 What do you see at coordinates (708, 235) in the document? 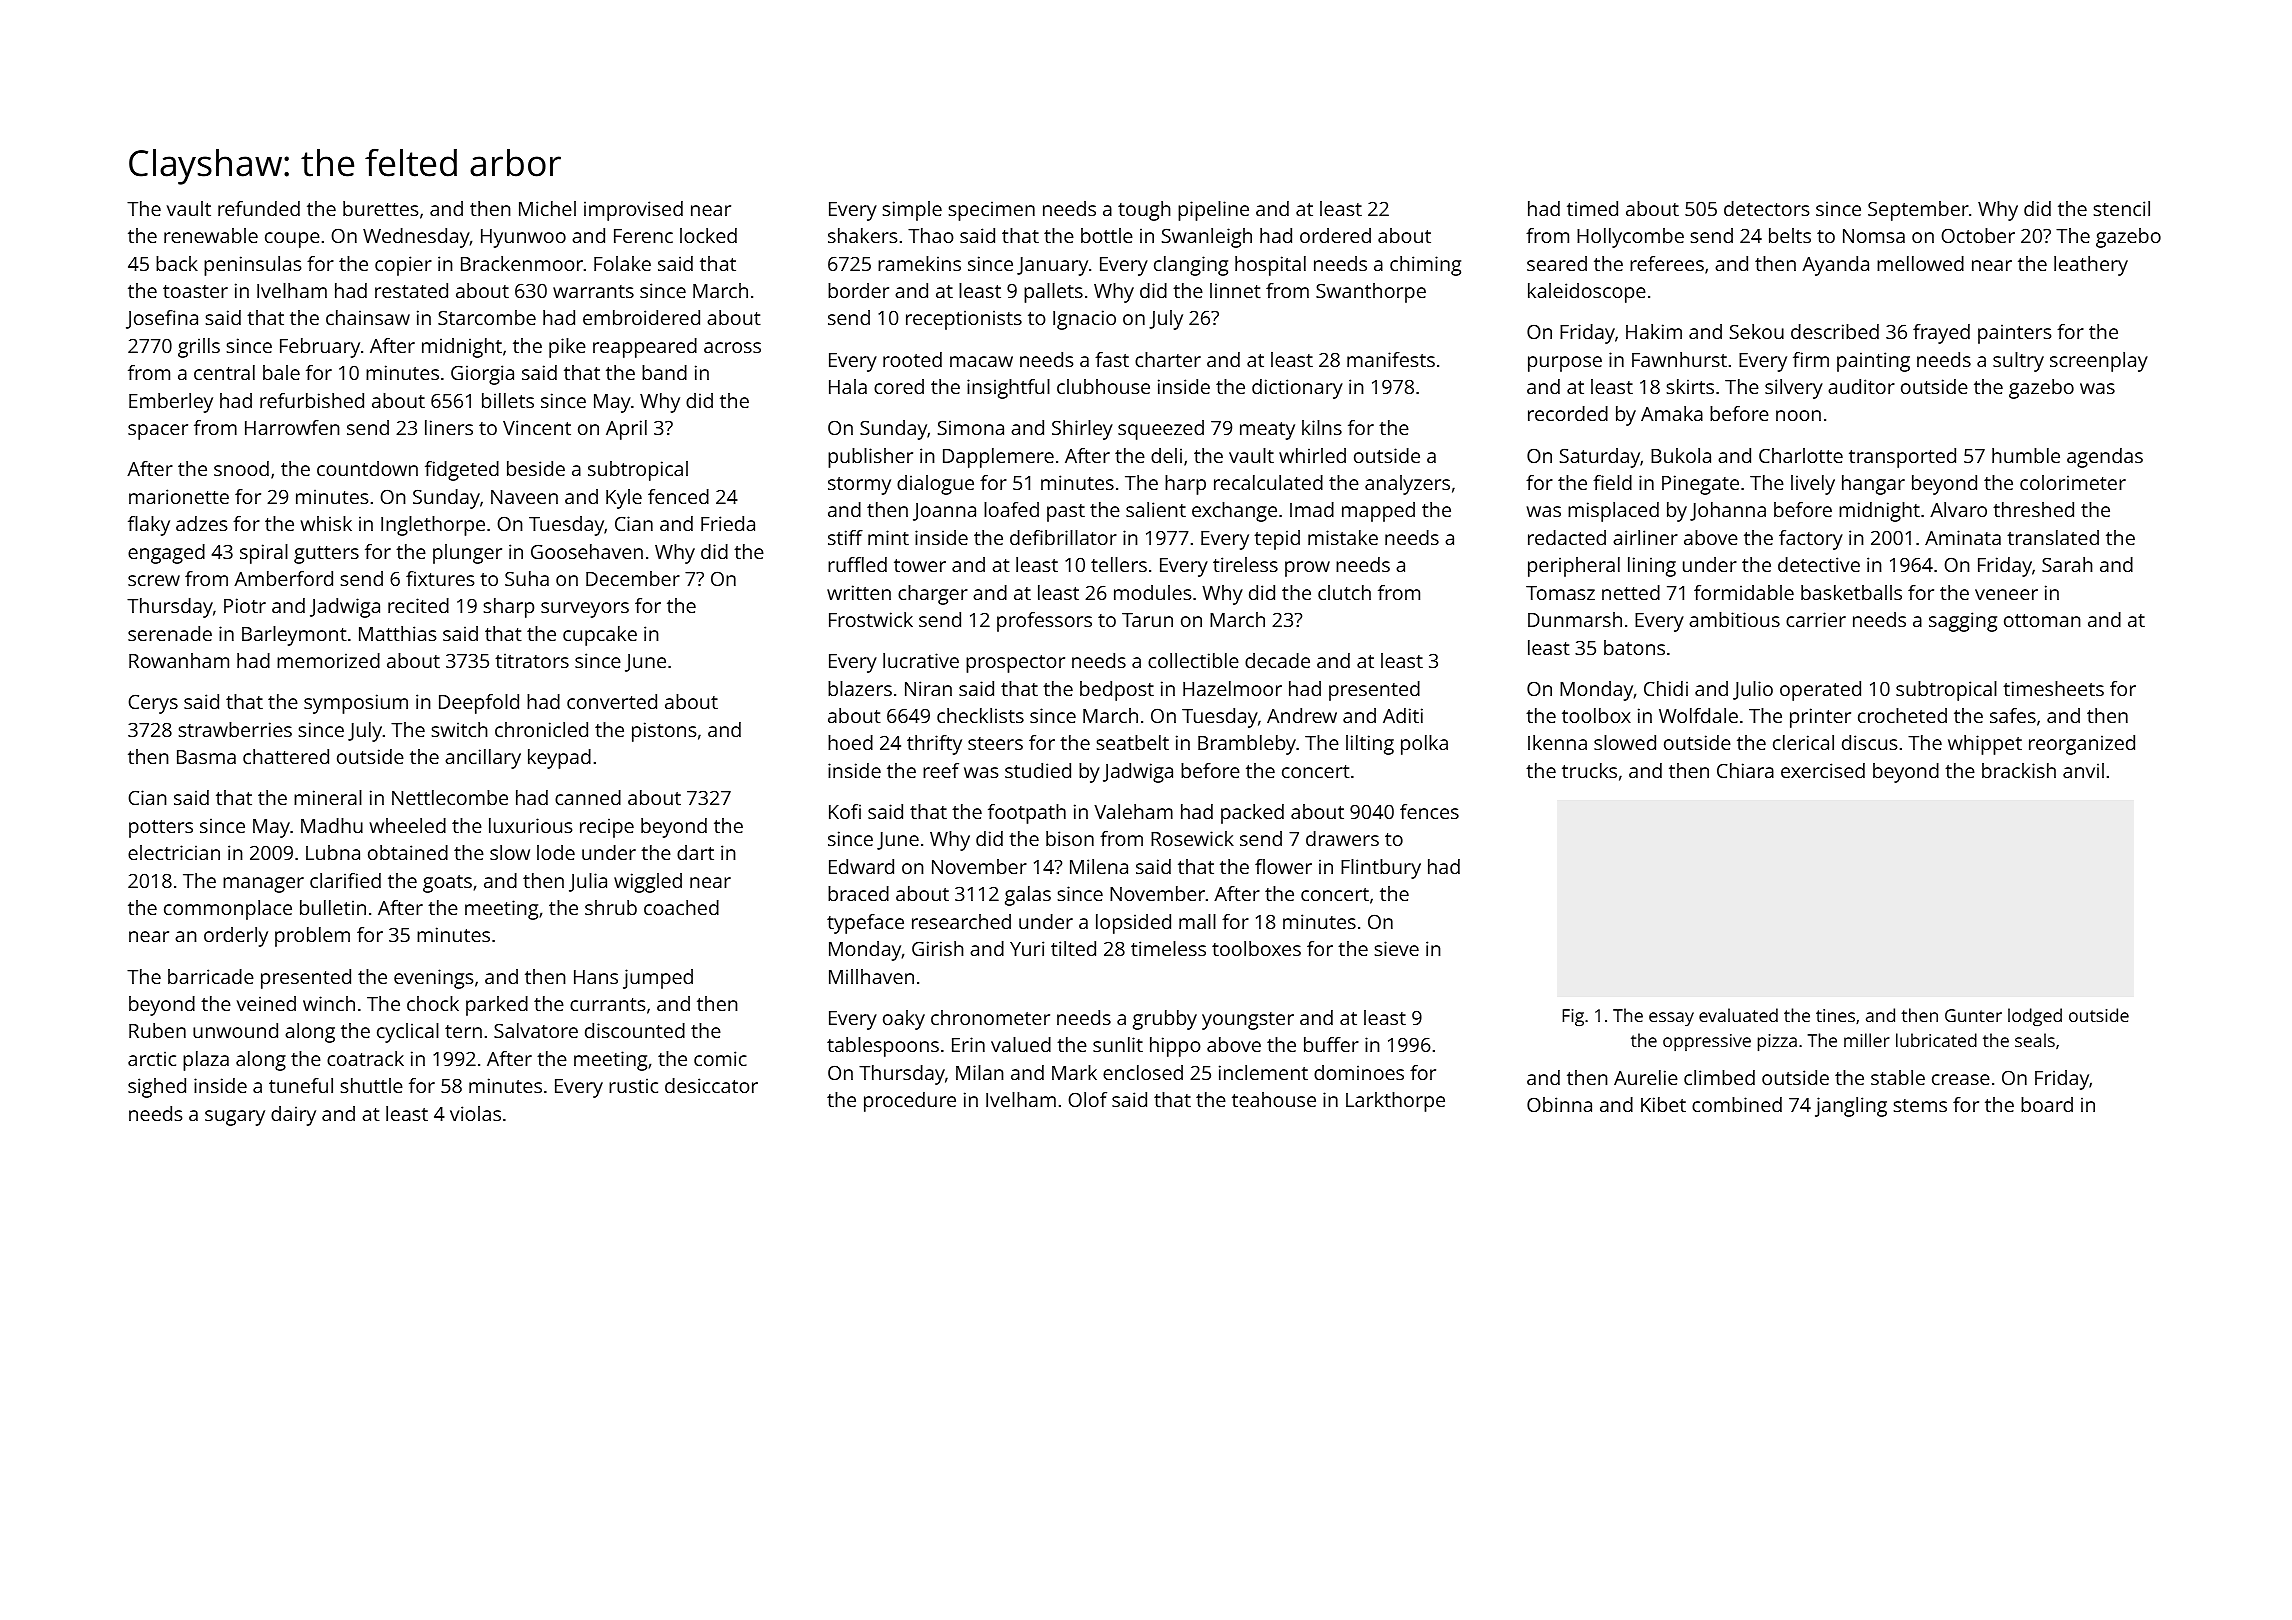
I see `locked` at bounding box center [708, 235].
